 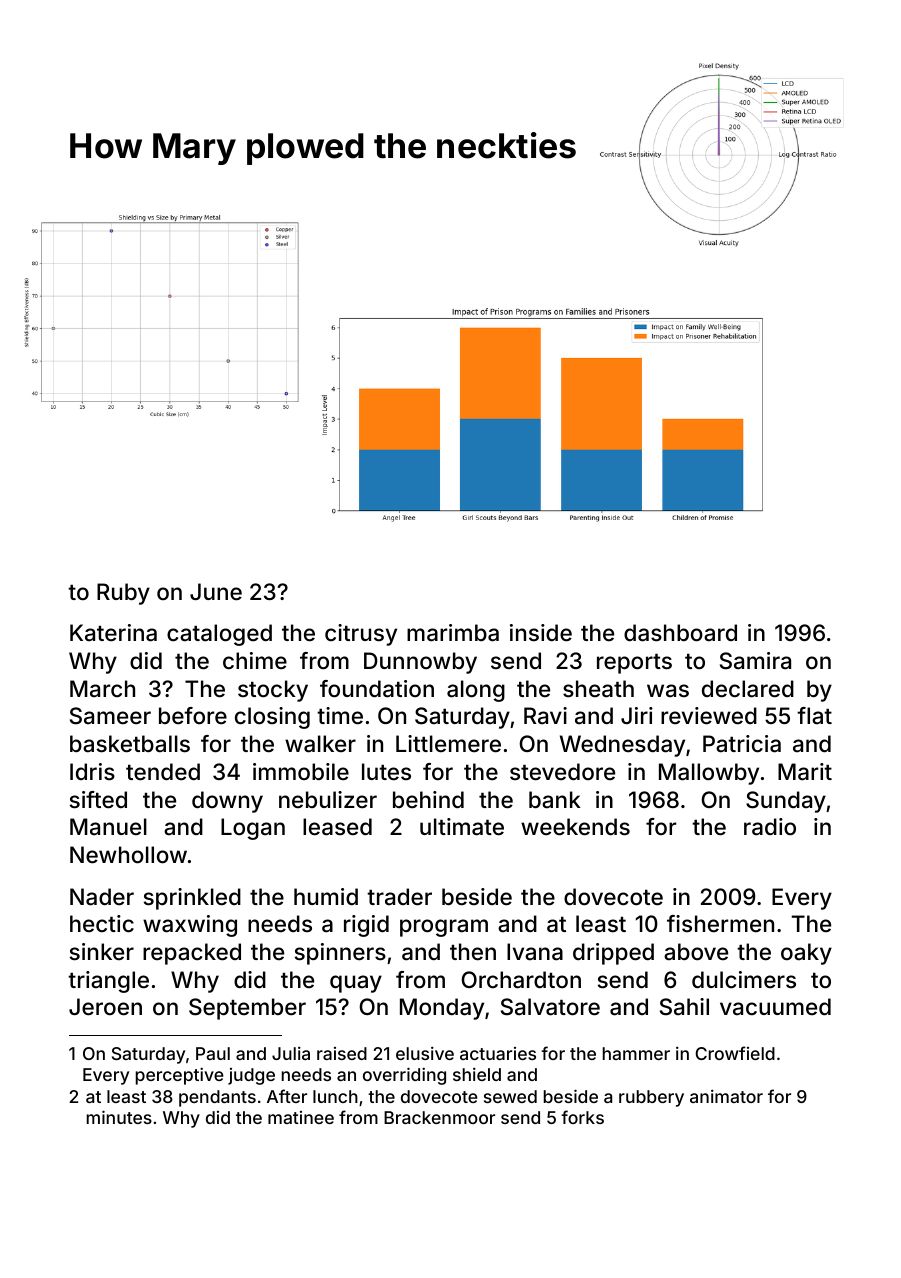 I want to click on animator, so click(x=726, y=1096).
